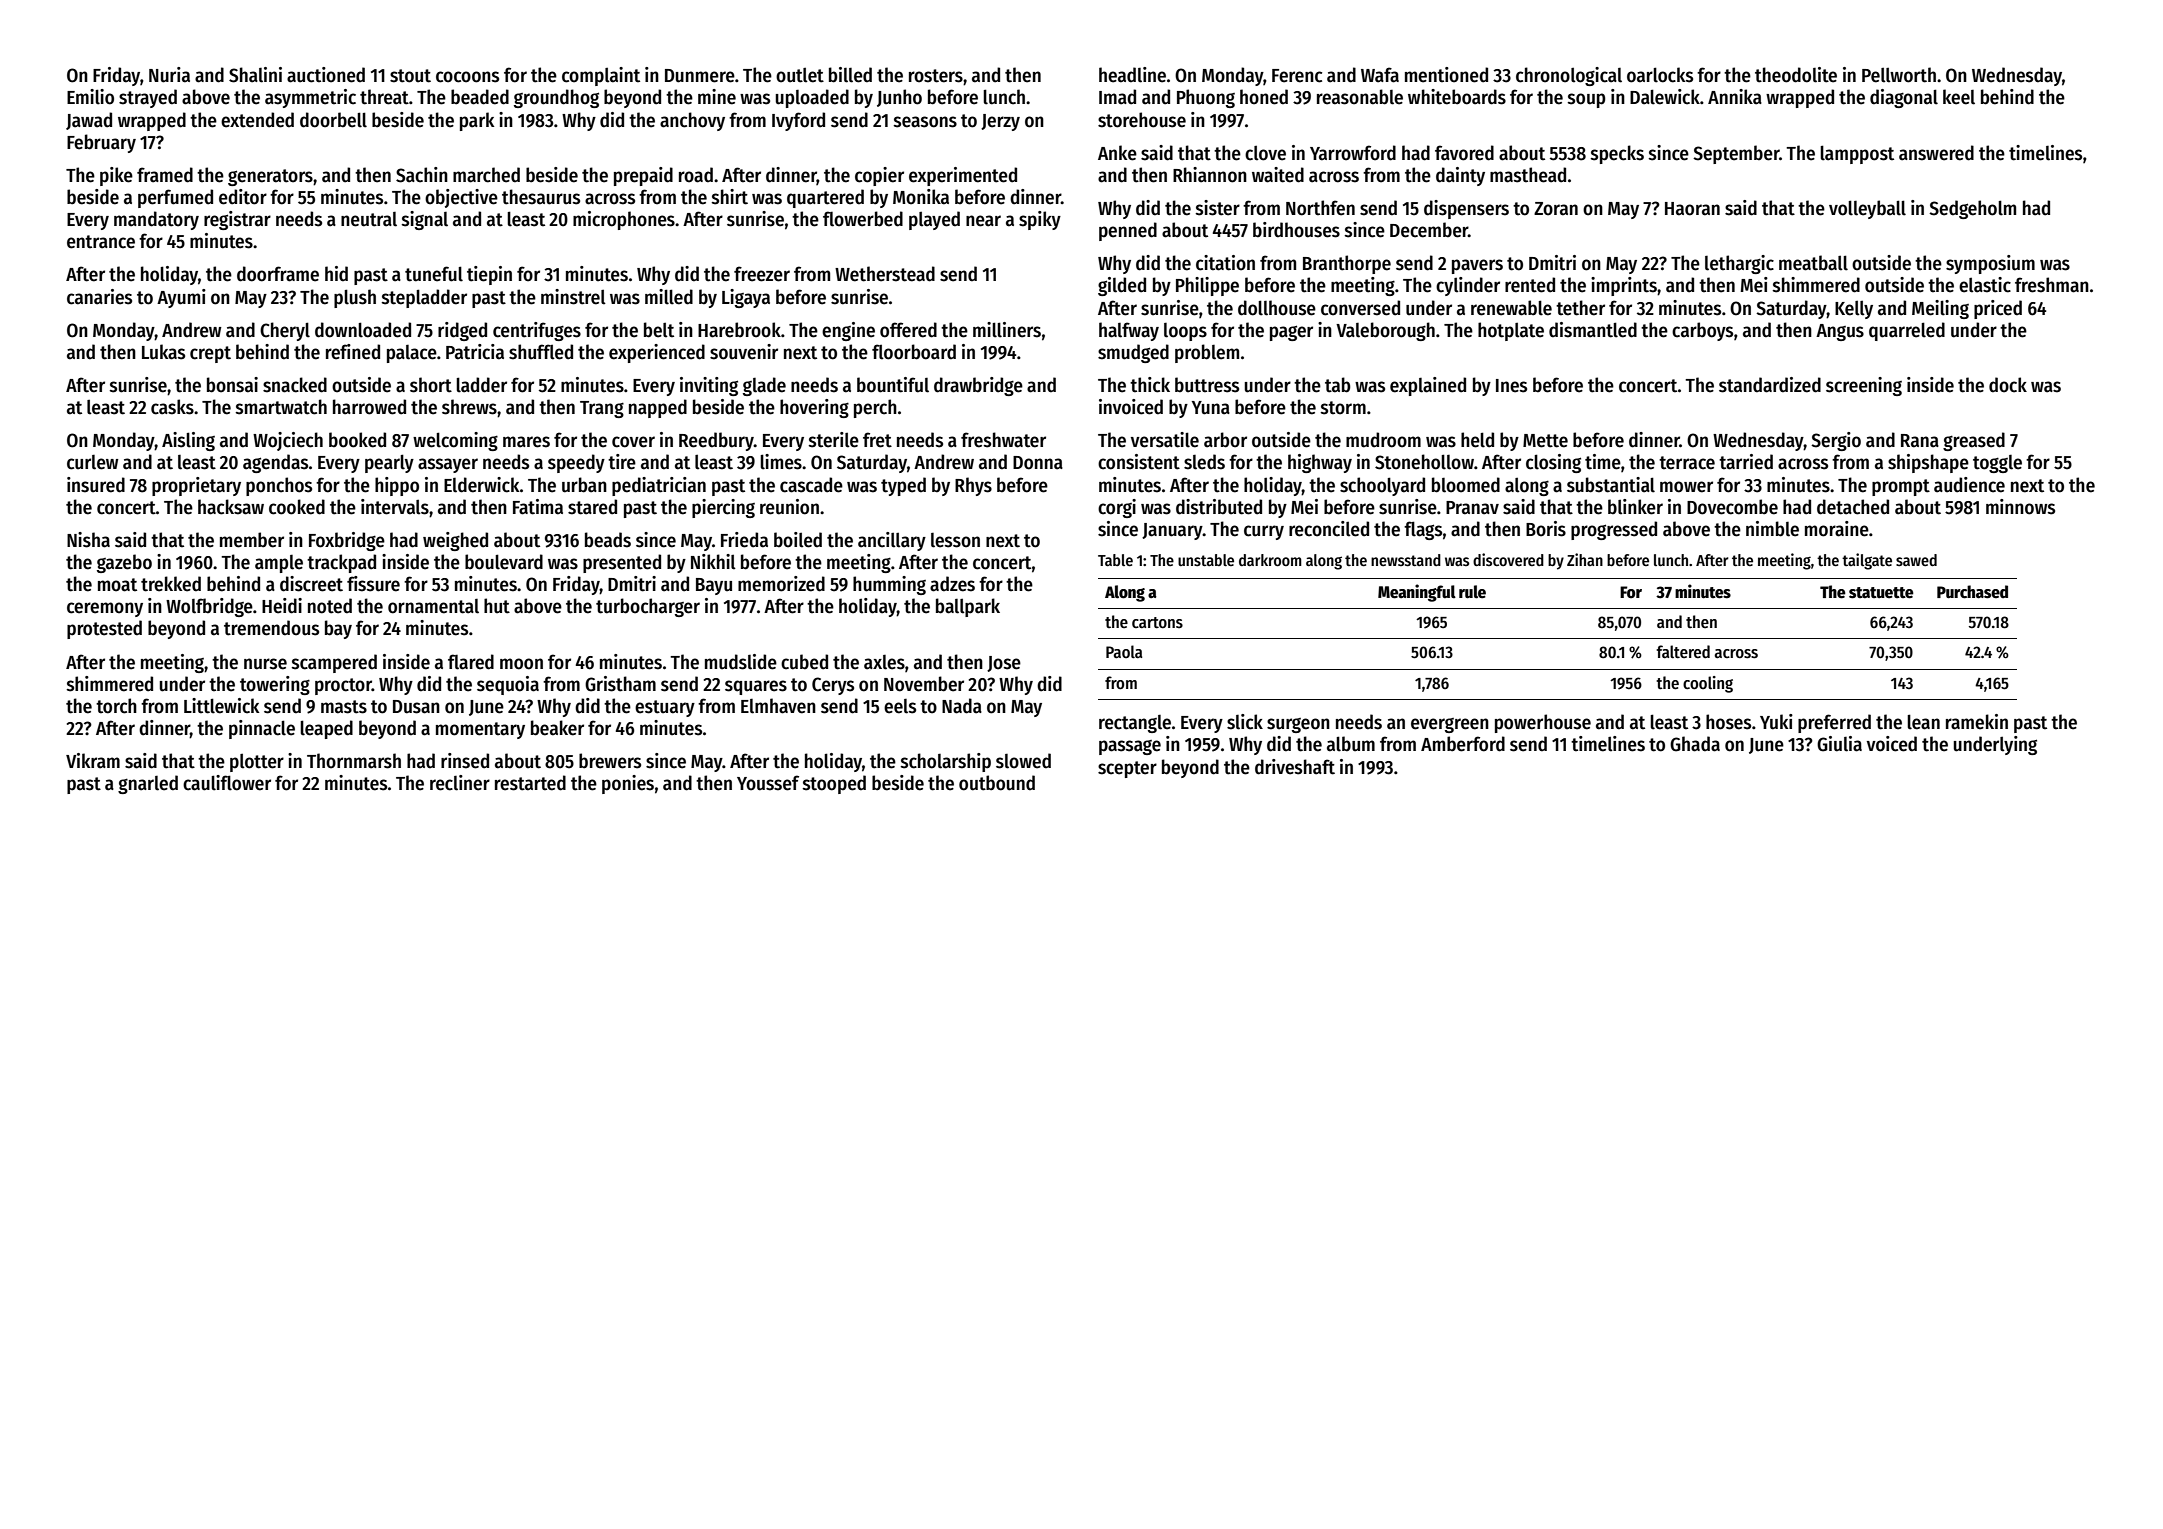 The width and height of the image is (2163, 1529). Describe the element at coordinates (746, 298) in the image. I see `Ligaya` at that location.
